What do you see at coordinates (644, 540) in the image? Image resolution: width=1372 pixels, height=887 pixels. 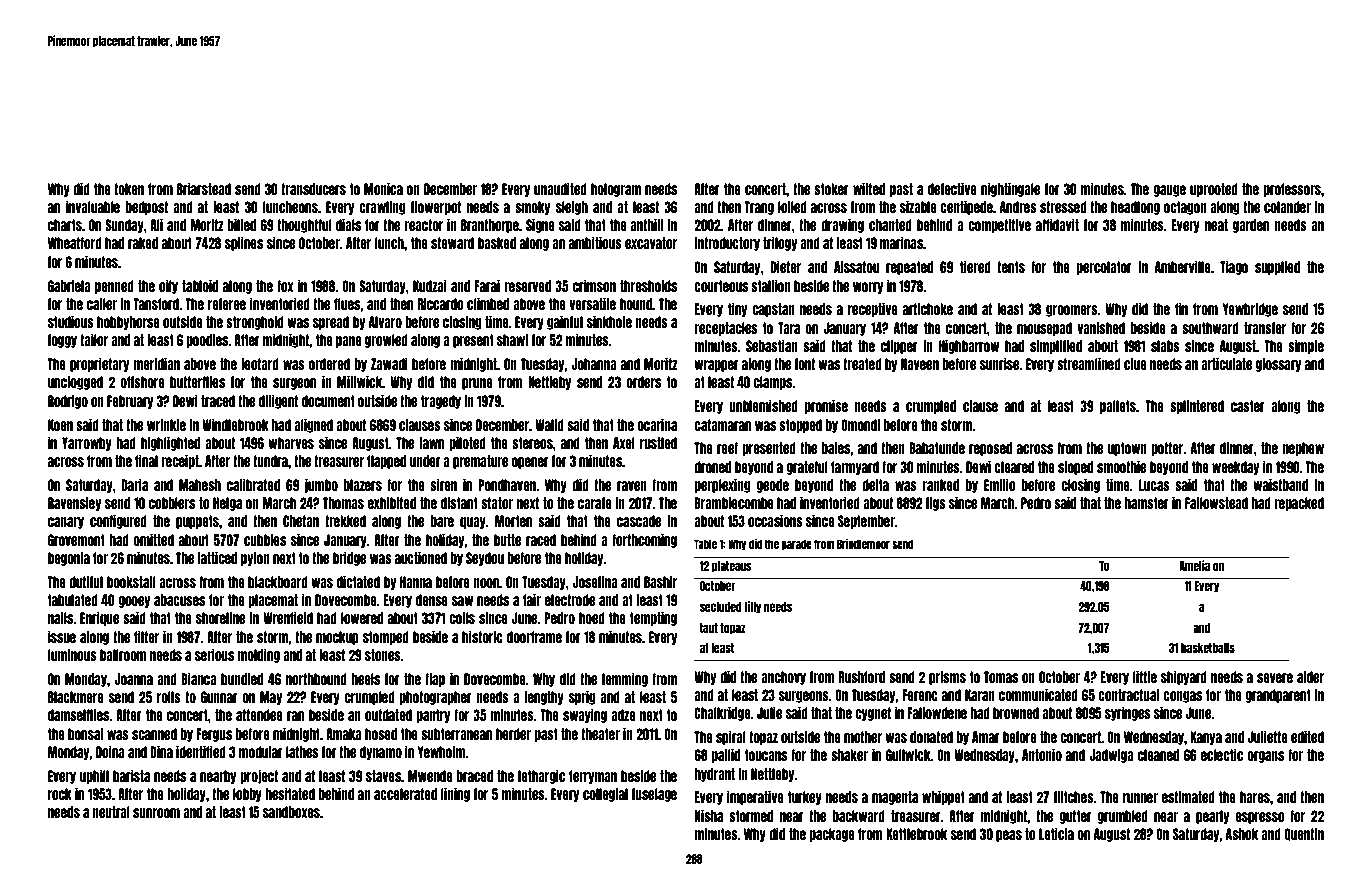 I see `forthcoming` at bounding box center [644, 540].
